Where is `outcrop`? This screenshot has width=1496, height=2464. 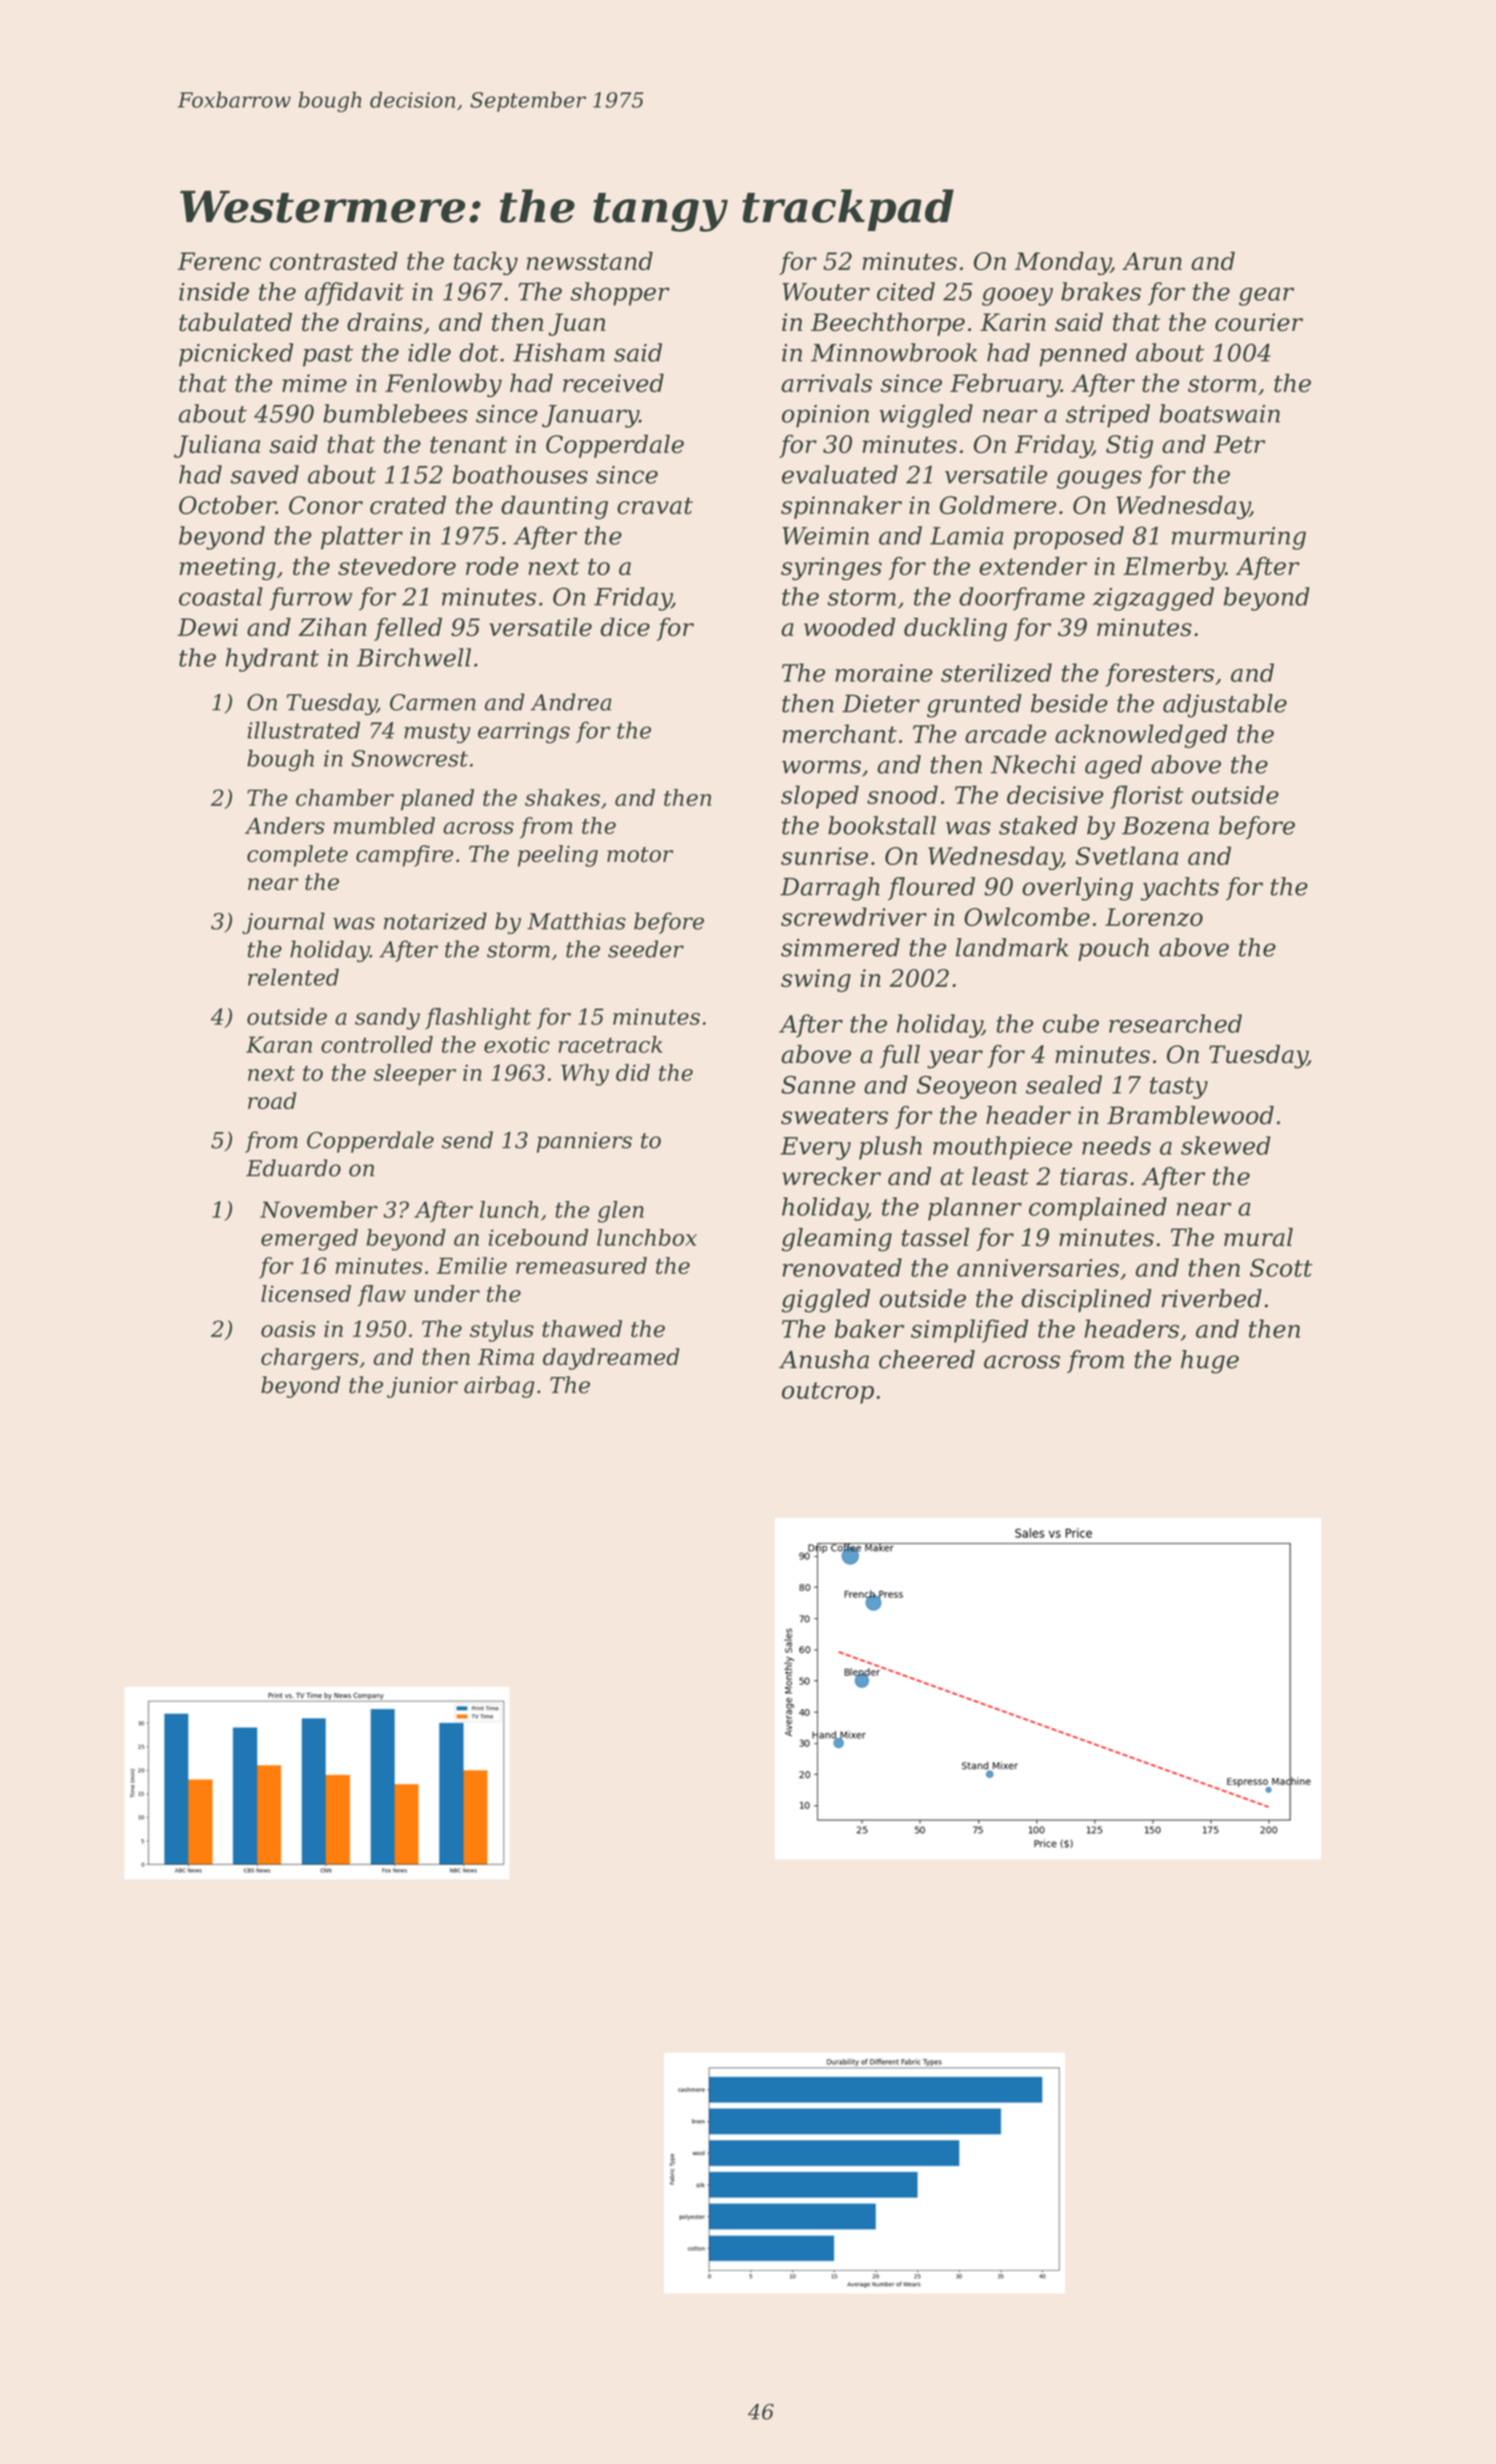
outcrop is located at coordinates (828, 1393).
